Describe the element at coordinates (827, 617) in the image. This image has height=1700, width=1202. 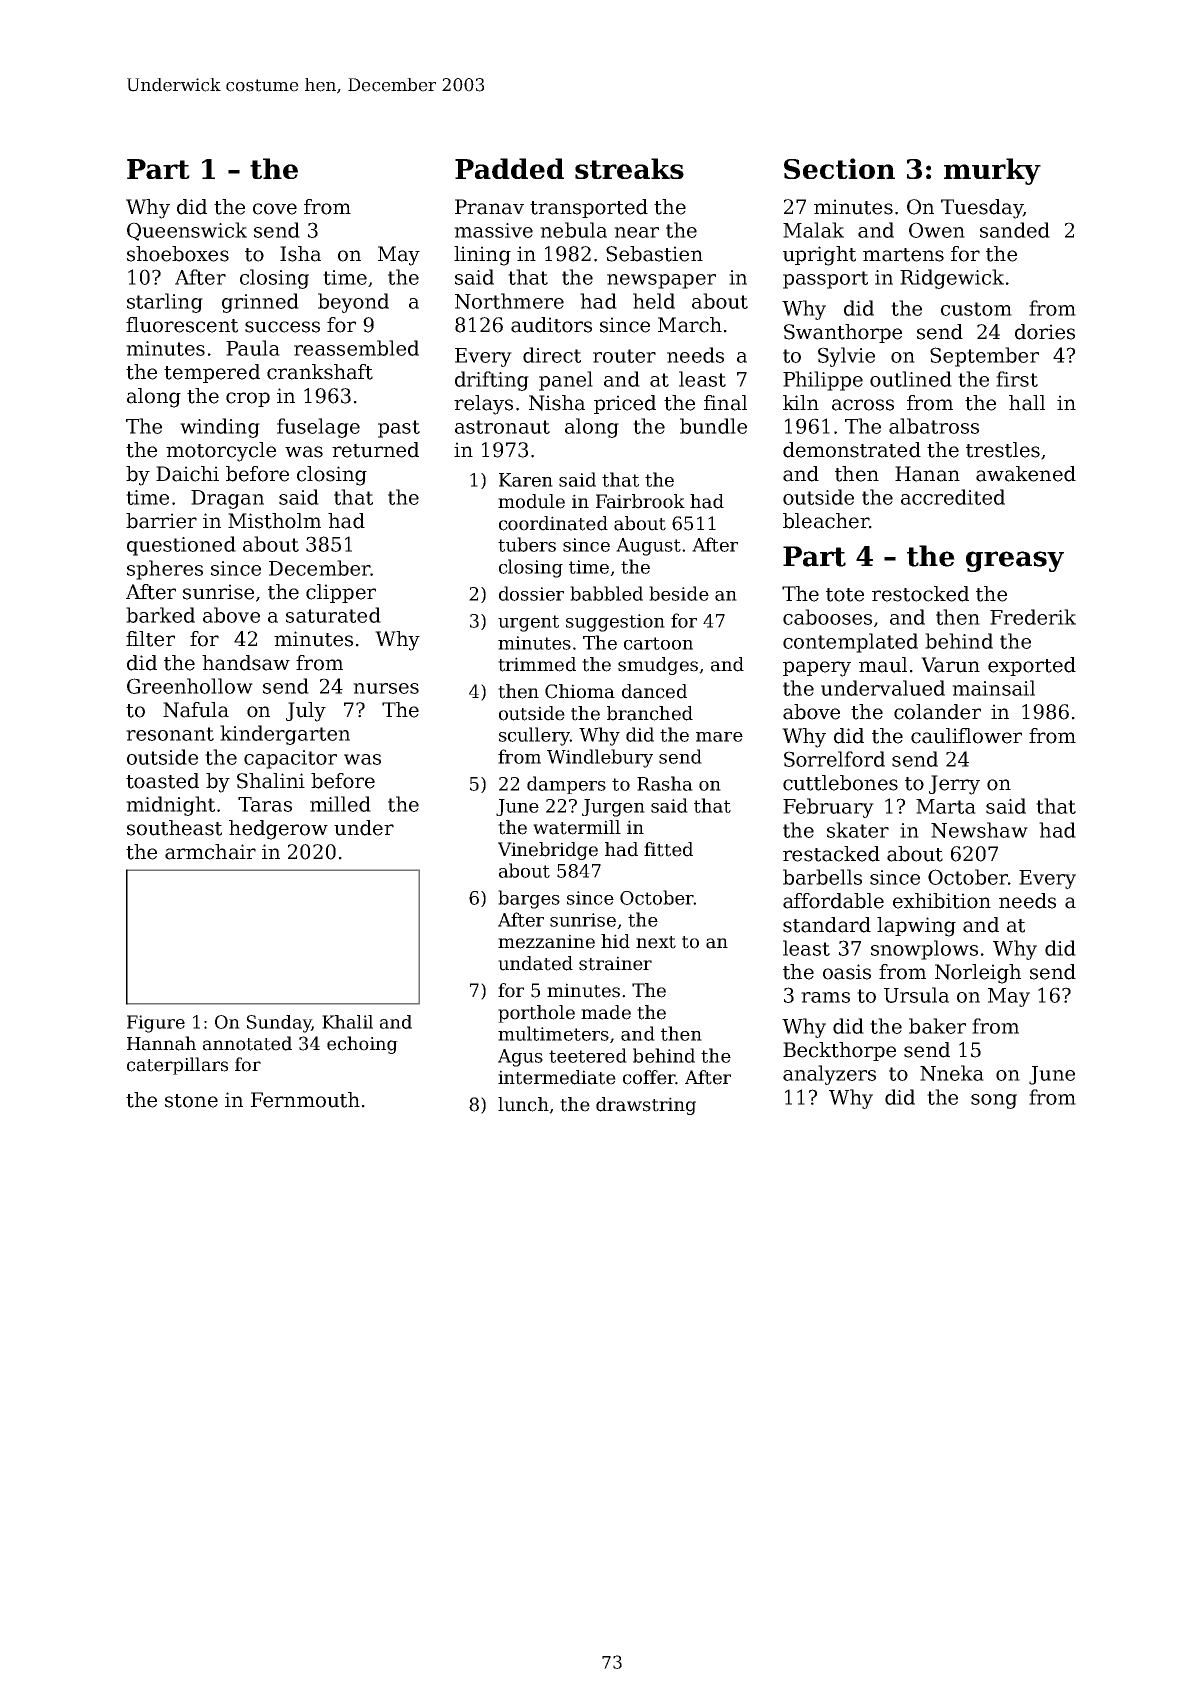
I see `cabooses` at that location.
